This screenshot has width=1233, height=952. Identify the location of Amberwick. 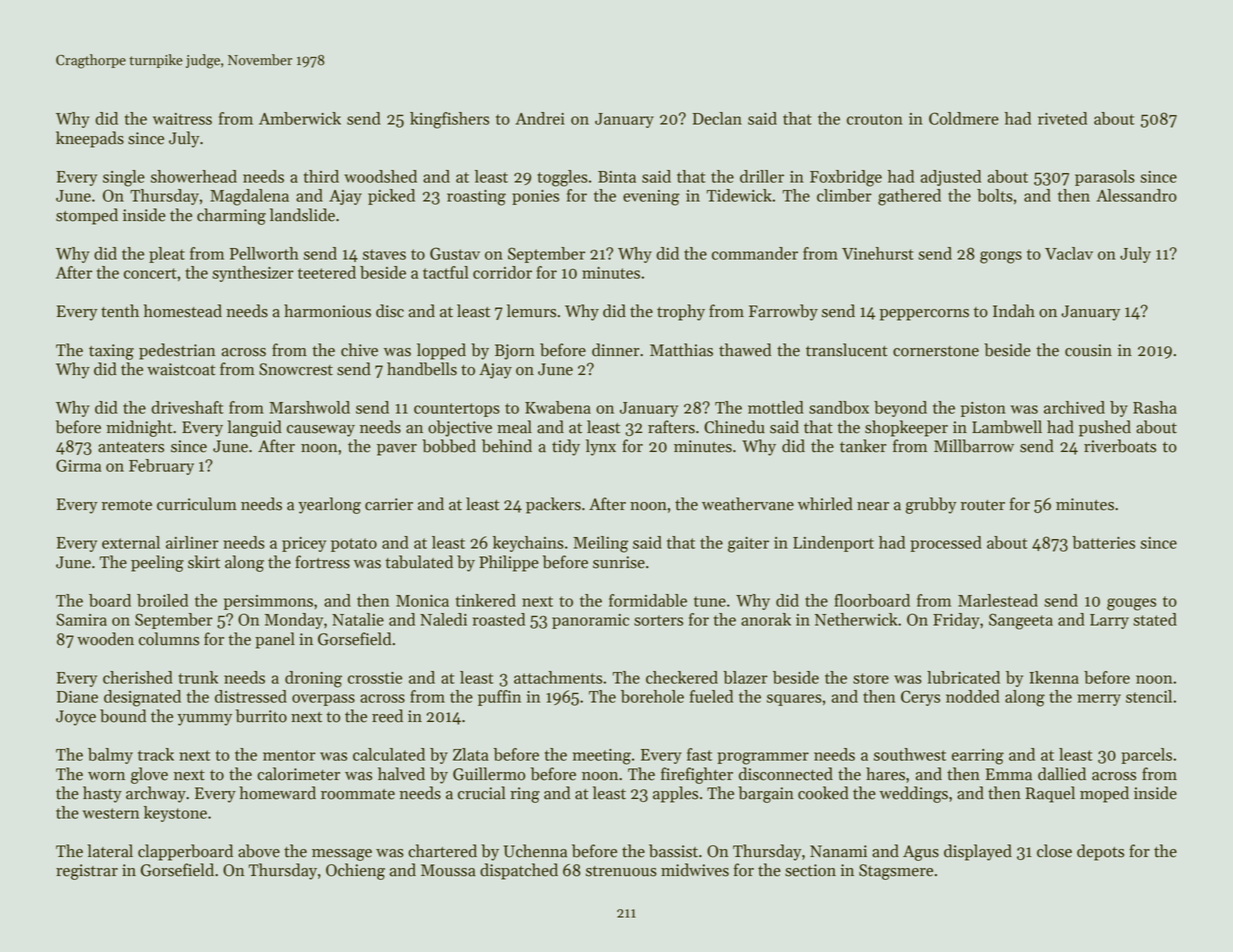
(300, 118).
